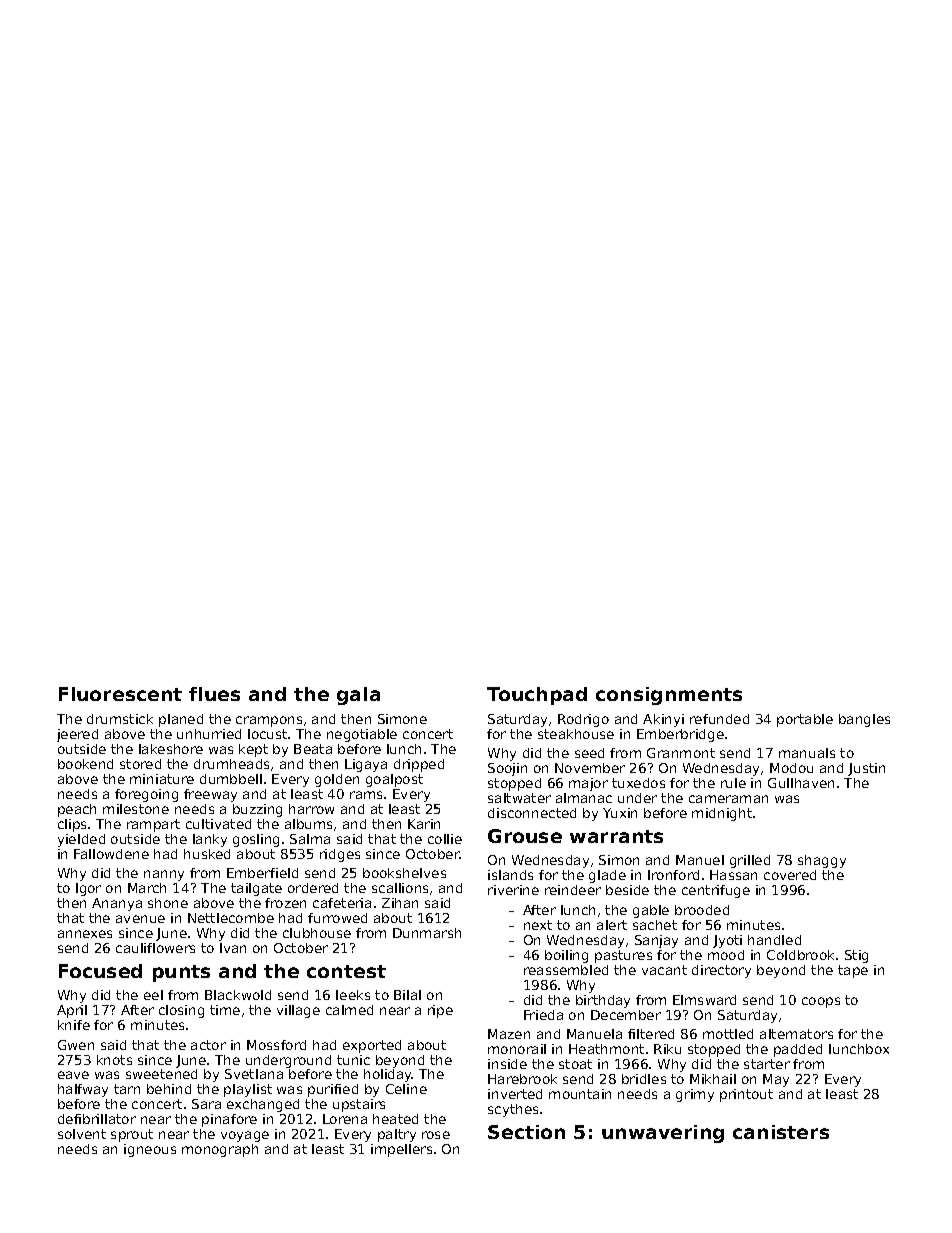 The image size is (952, 1233). Describe the element at coordinates (669, 696) in the screenshot. I see `consignments` at that location.
